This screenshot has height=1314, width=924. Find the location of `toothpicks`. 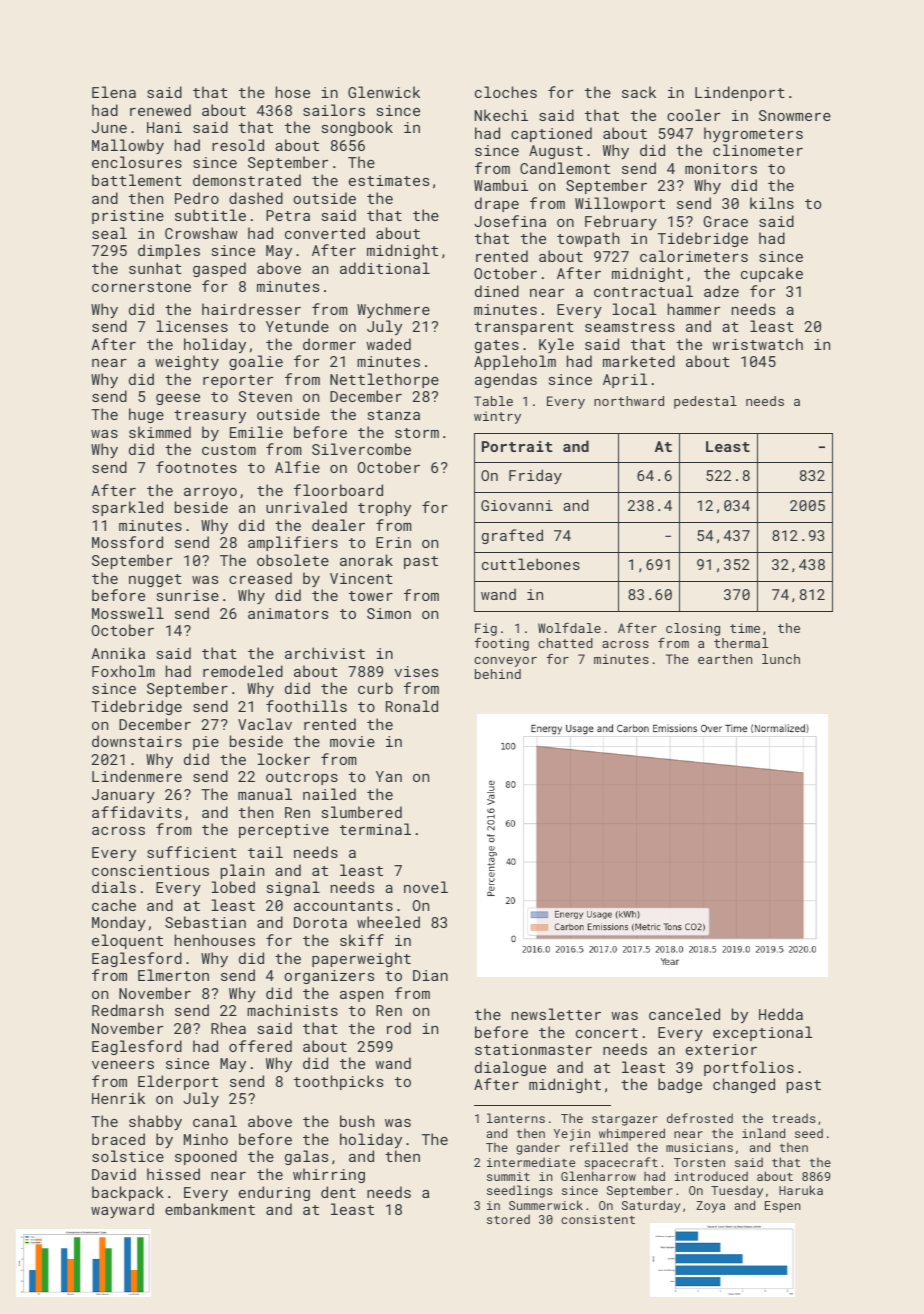

toothpicks is located at coordinates (338, 1082).
